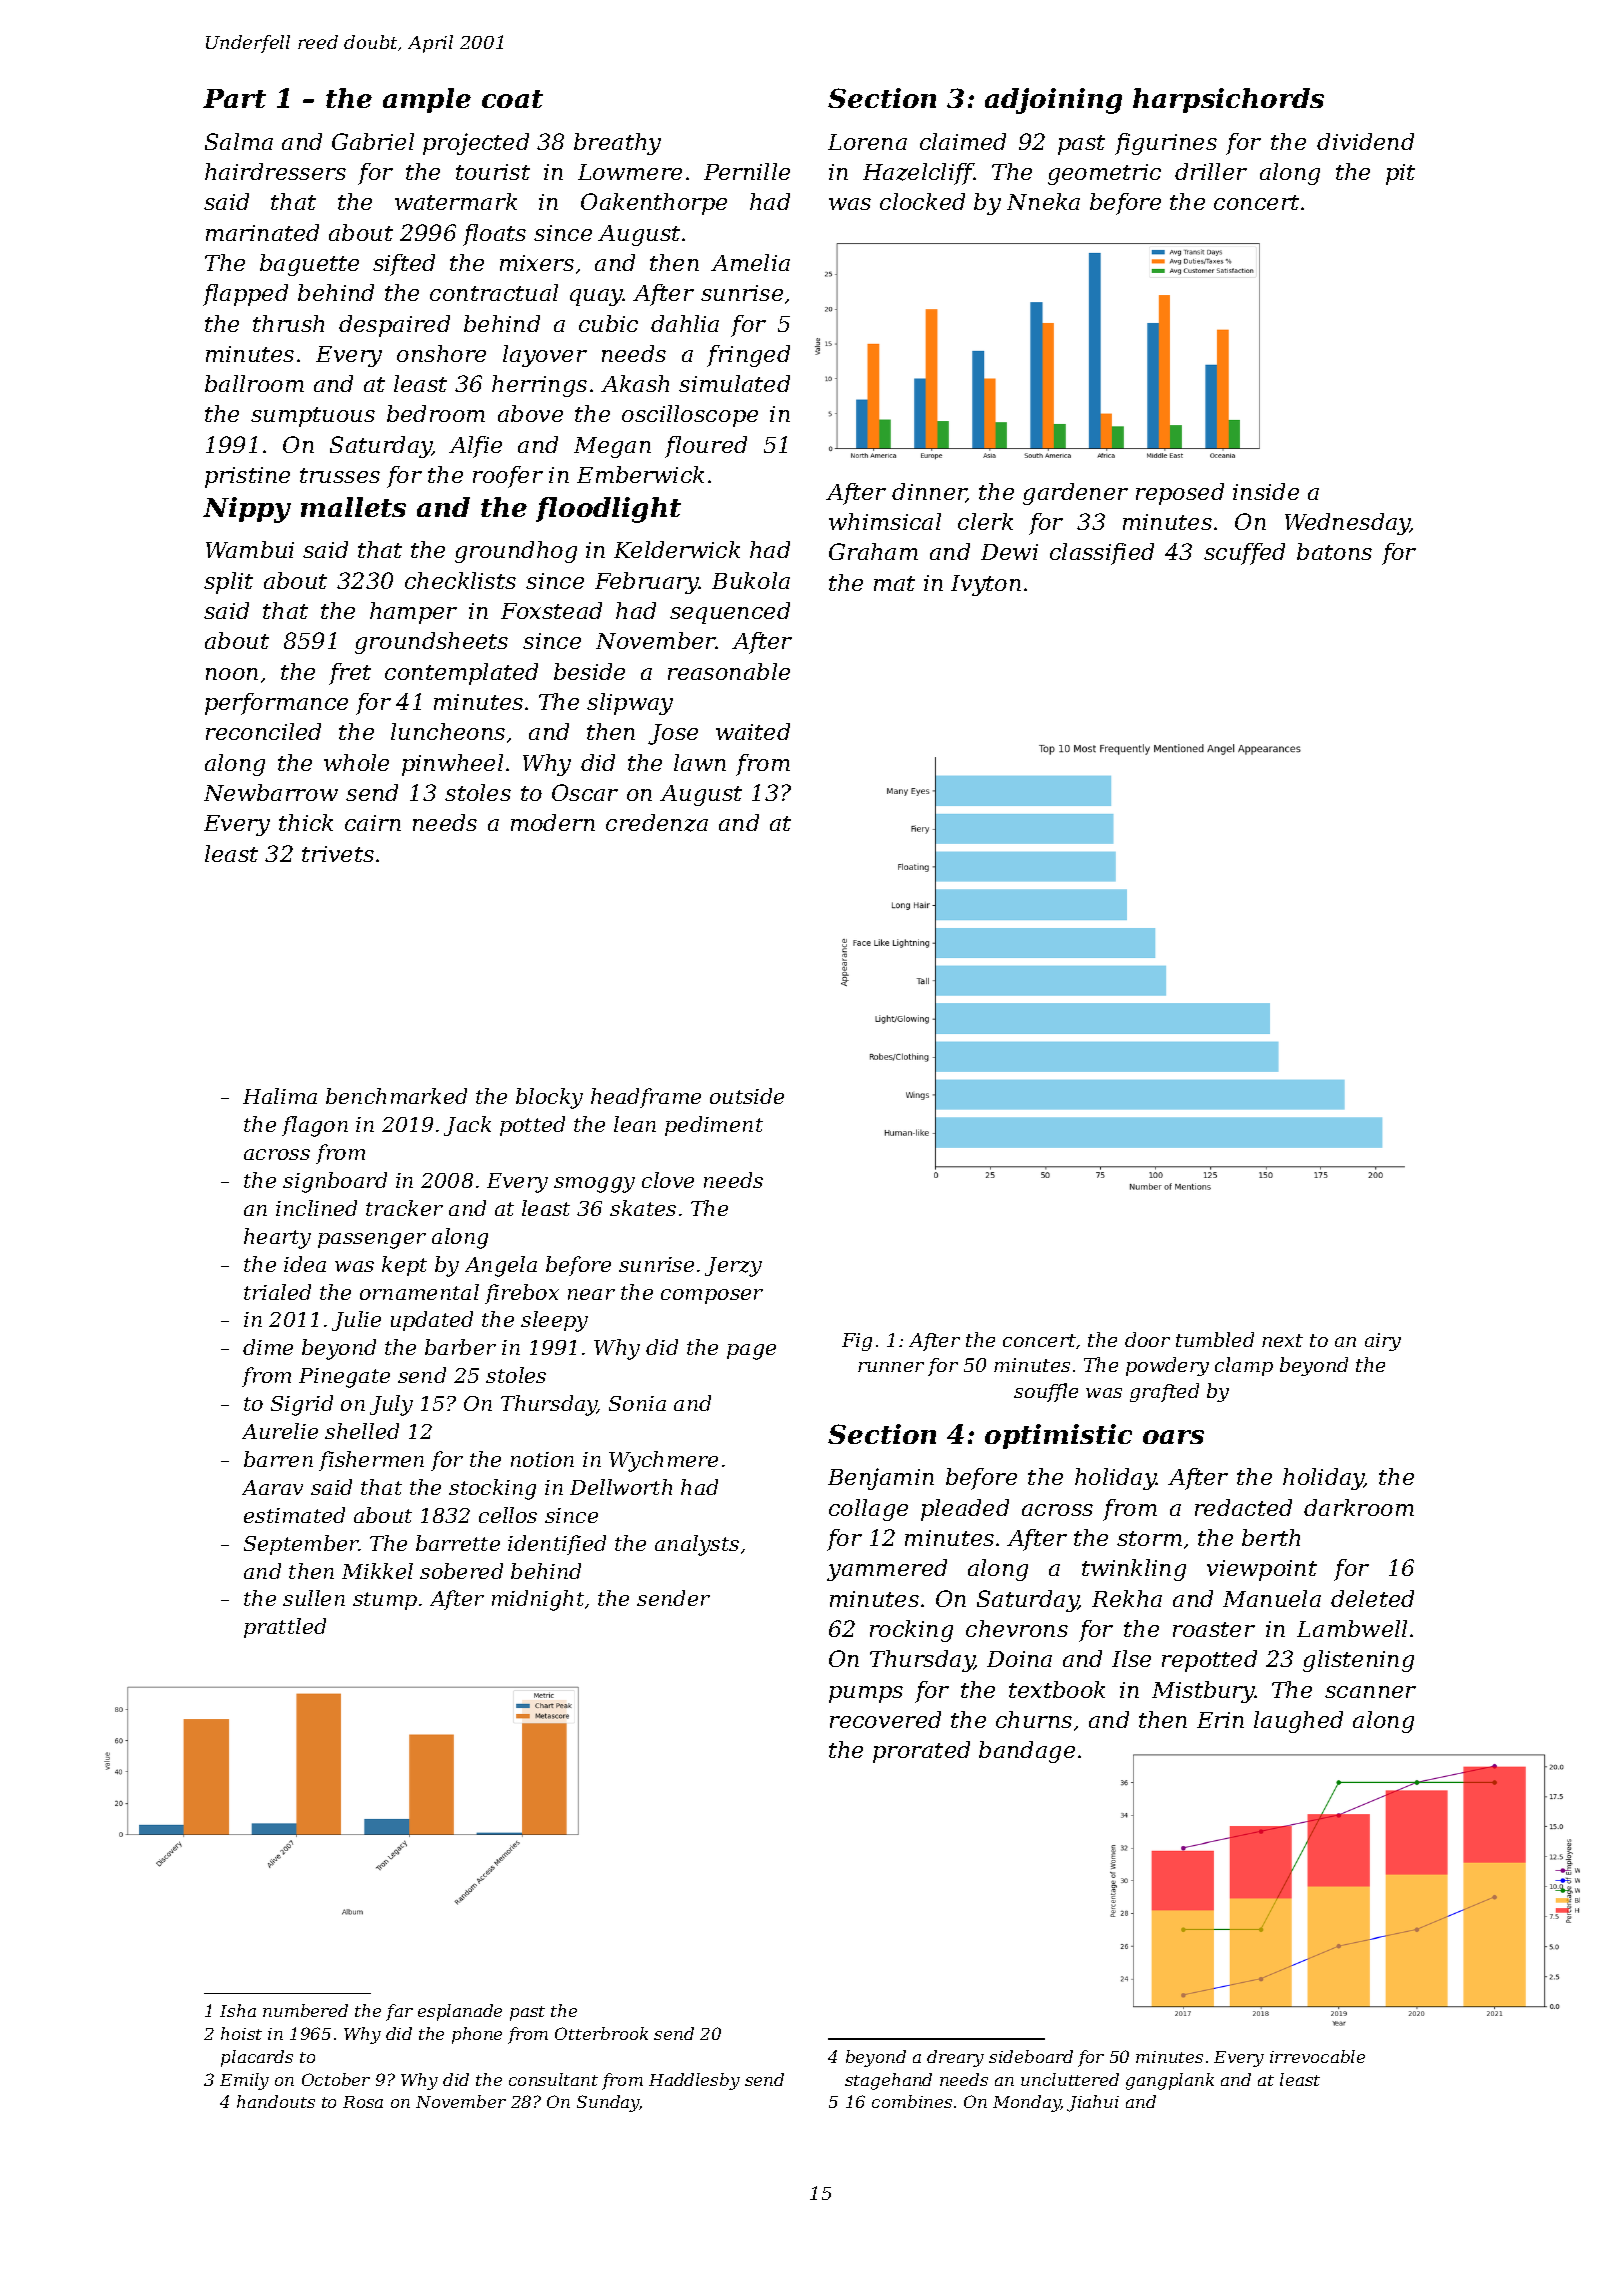  What do you see at coordinates (1334, 551) in the document?
I see `batons` at bounding box center [1334, 551].
